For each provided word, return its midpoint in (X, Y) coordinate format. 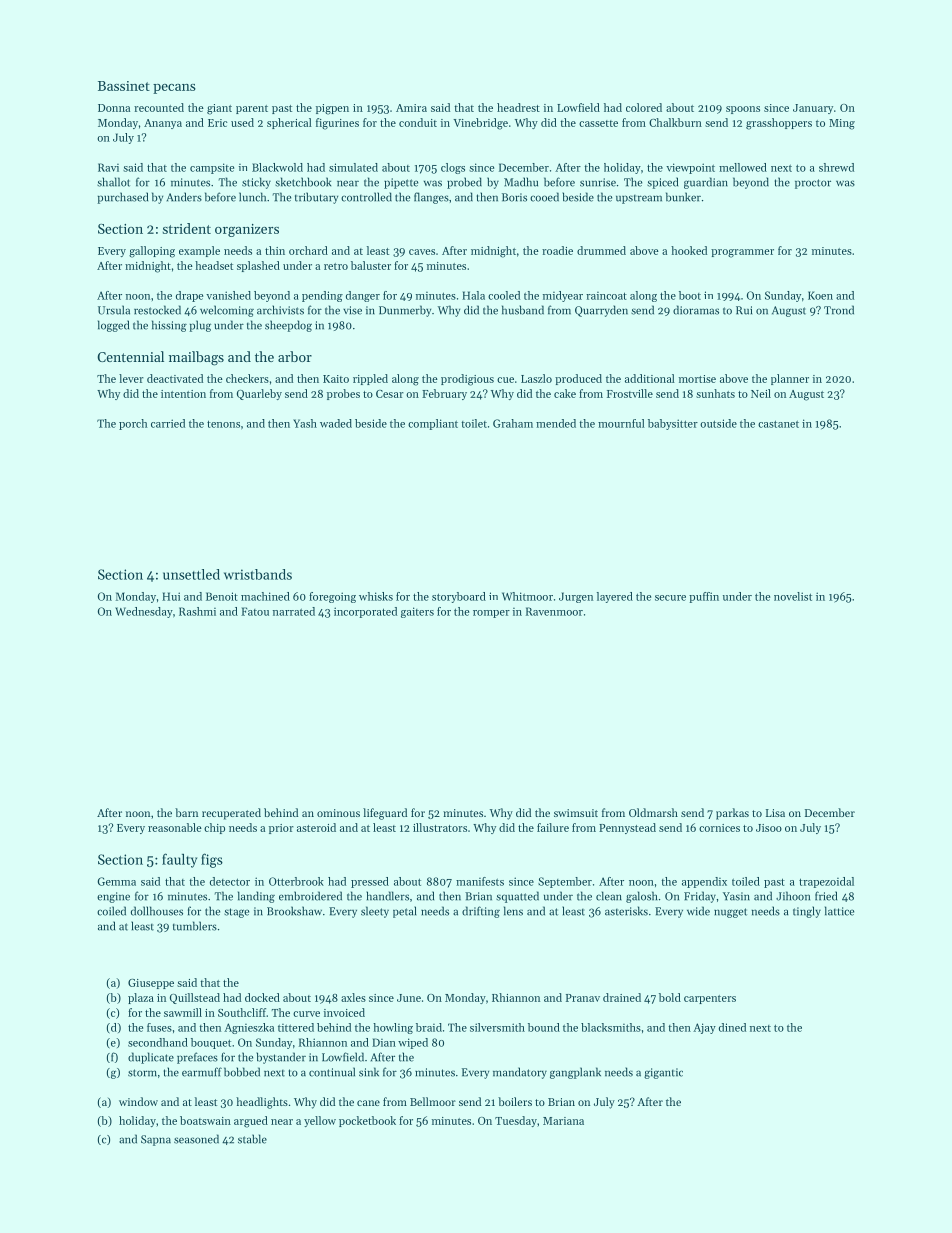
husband (523, 310)
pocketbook (367, 1121)
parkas (732, 814)
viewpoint (690, 168)
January (813, 109)
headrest (518, 107)
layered (615, 597)
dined (732, 1027)
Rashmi (197, 611)
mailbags (196, 358)
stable (252, 1139)
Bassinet (124, 86)
